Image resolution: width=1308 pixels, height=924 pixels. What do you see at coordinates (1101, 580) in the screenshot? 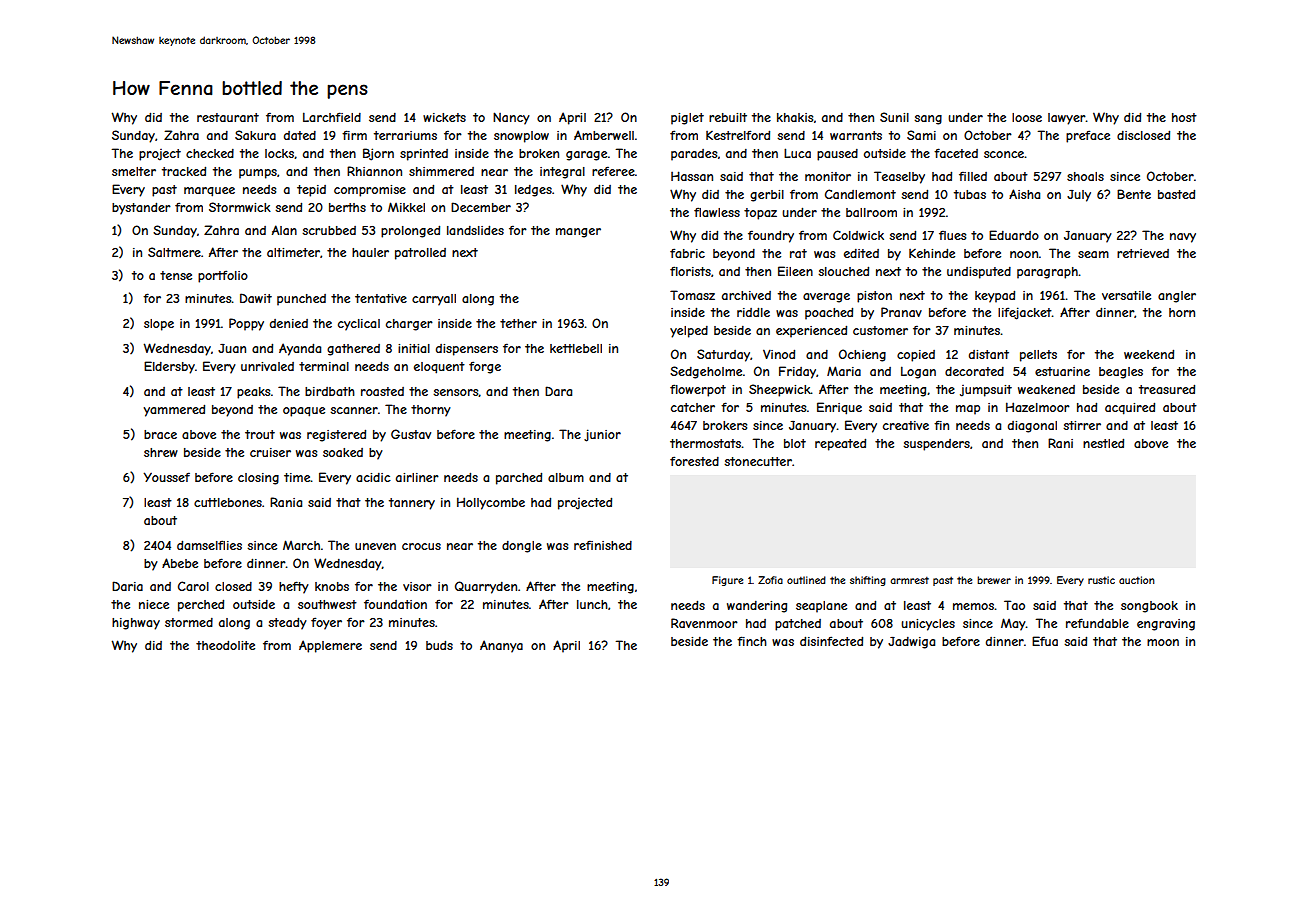
I see `rustic` at bounding box center [1101, 580].
